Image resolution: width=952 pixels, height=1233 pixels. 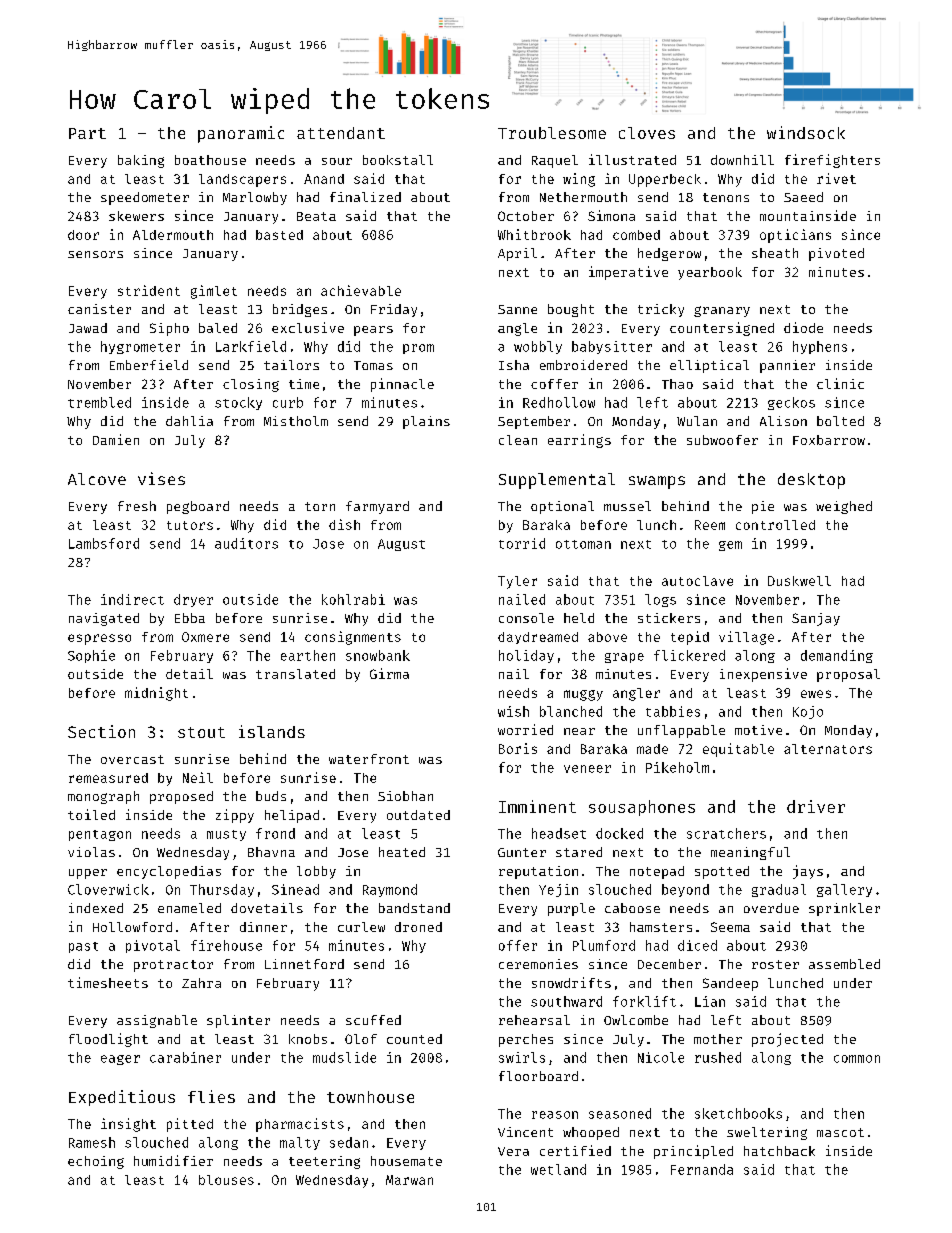 I want to click on tutors, so click(x=190, y=525).
